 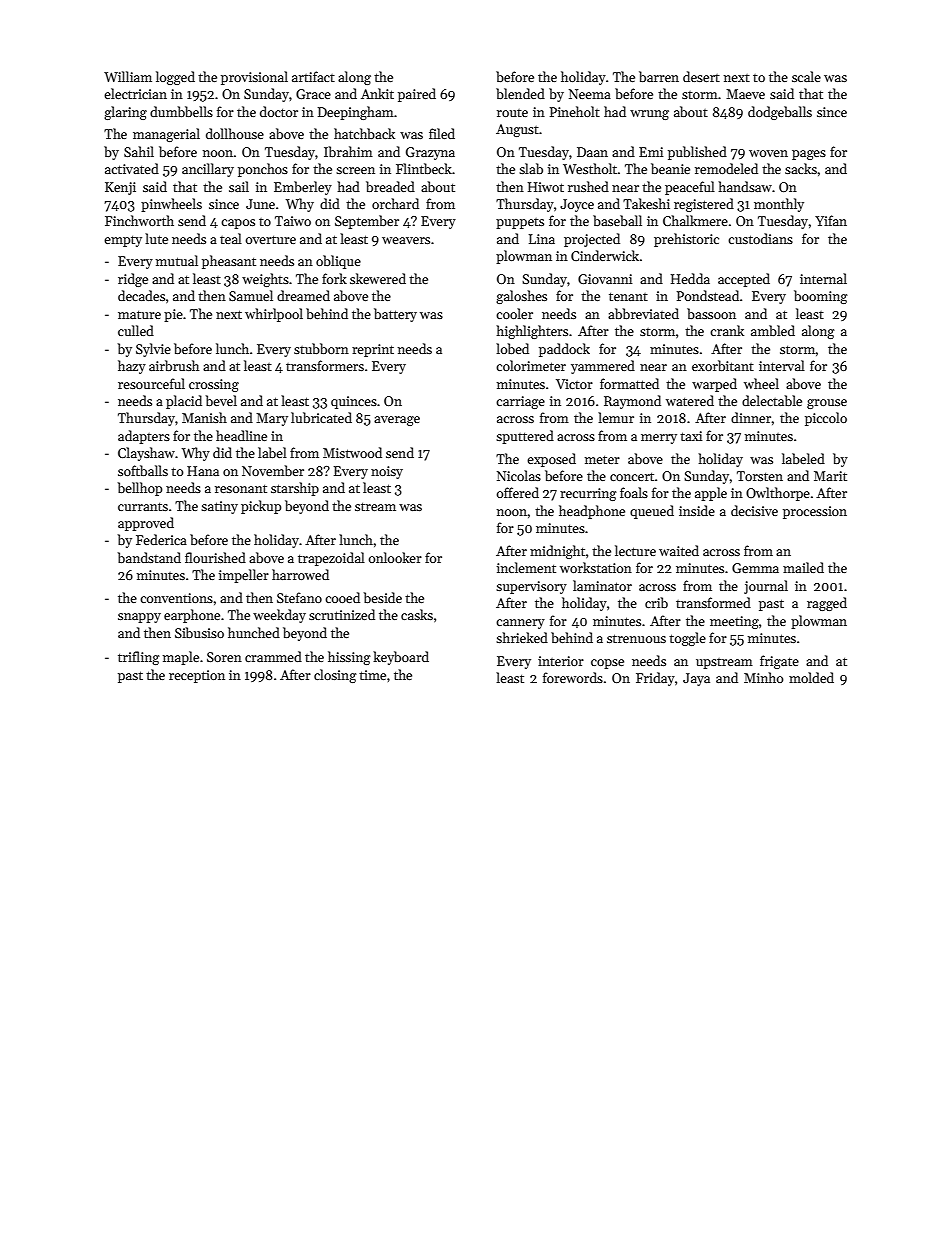 I want to click on highlighters, so click(x=532, y=332).
